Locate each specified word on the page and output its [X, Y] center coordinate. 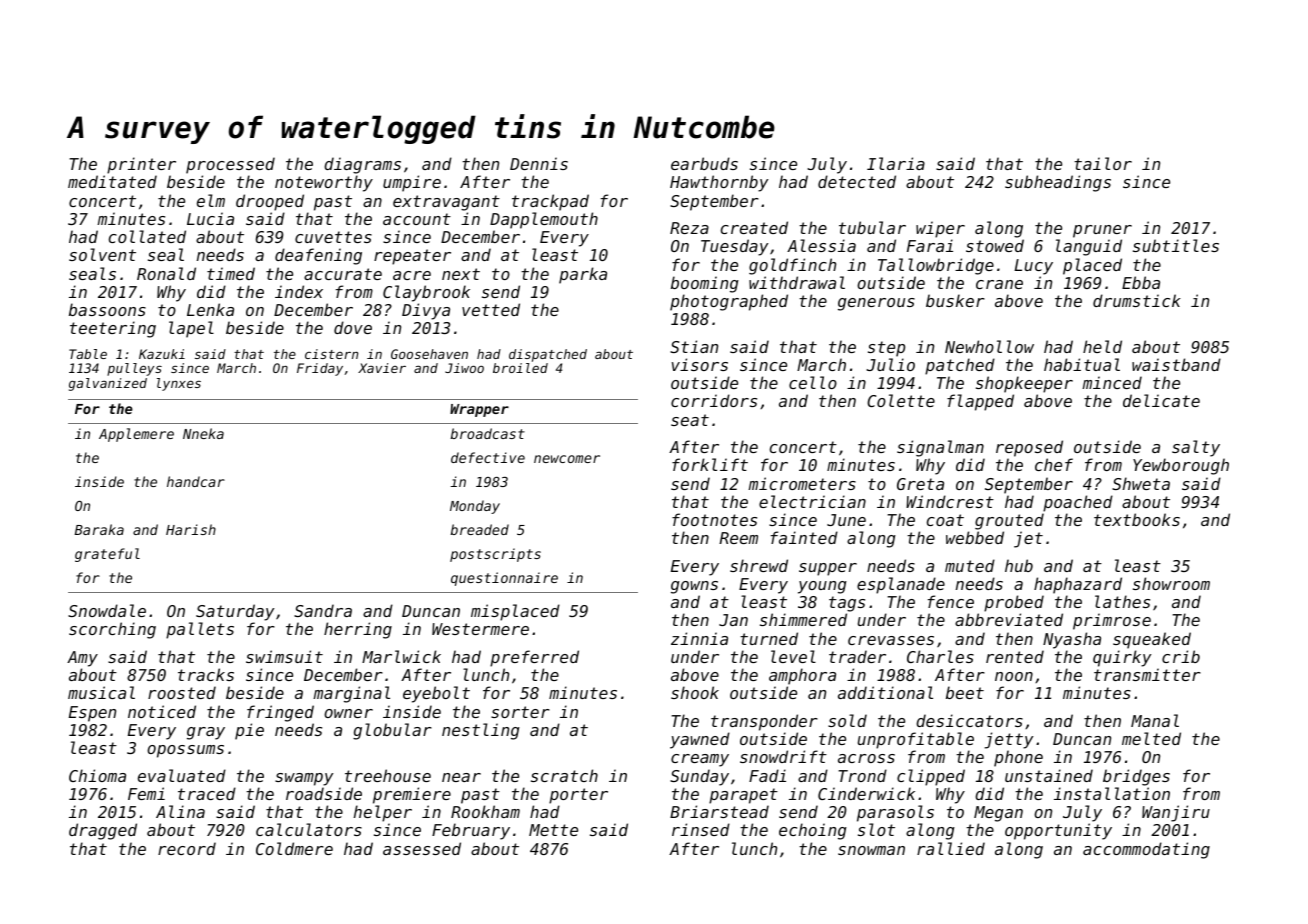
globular [392, 731]
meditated [112, 181]
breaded [480, 529]
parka [583, 275]
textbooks [1137, 519]
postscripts [495, 555]
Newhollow [989, 346]
